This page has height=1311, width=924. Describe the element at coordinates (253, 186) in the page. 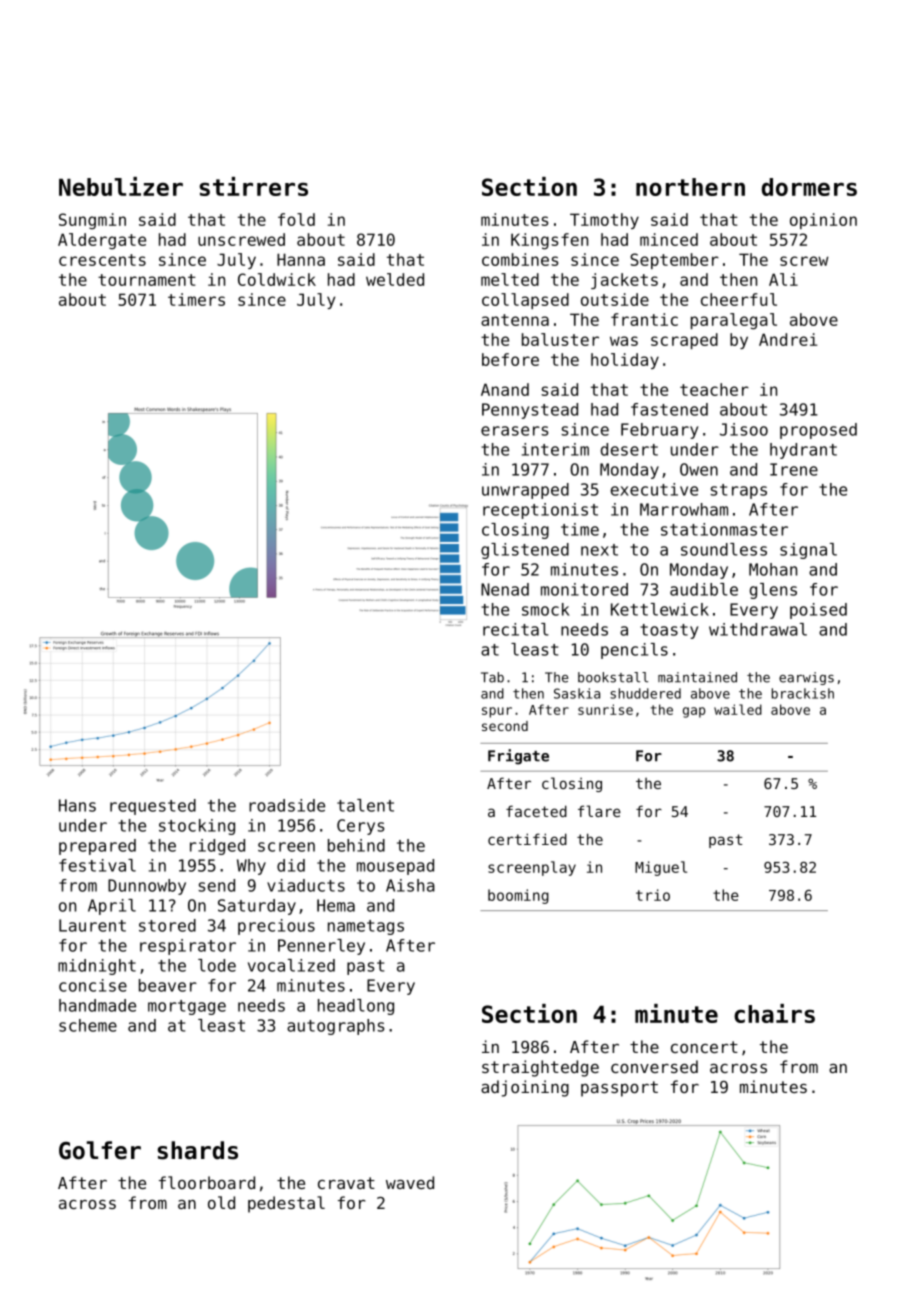

I see `stirrers` at that location.
